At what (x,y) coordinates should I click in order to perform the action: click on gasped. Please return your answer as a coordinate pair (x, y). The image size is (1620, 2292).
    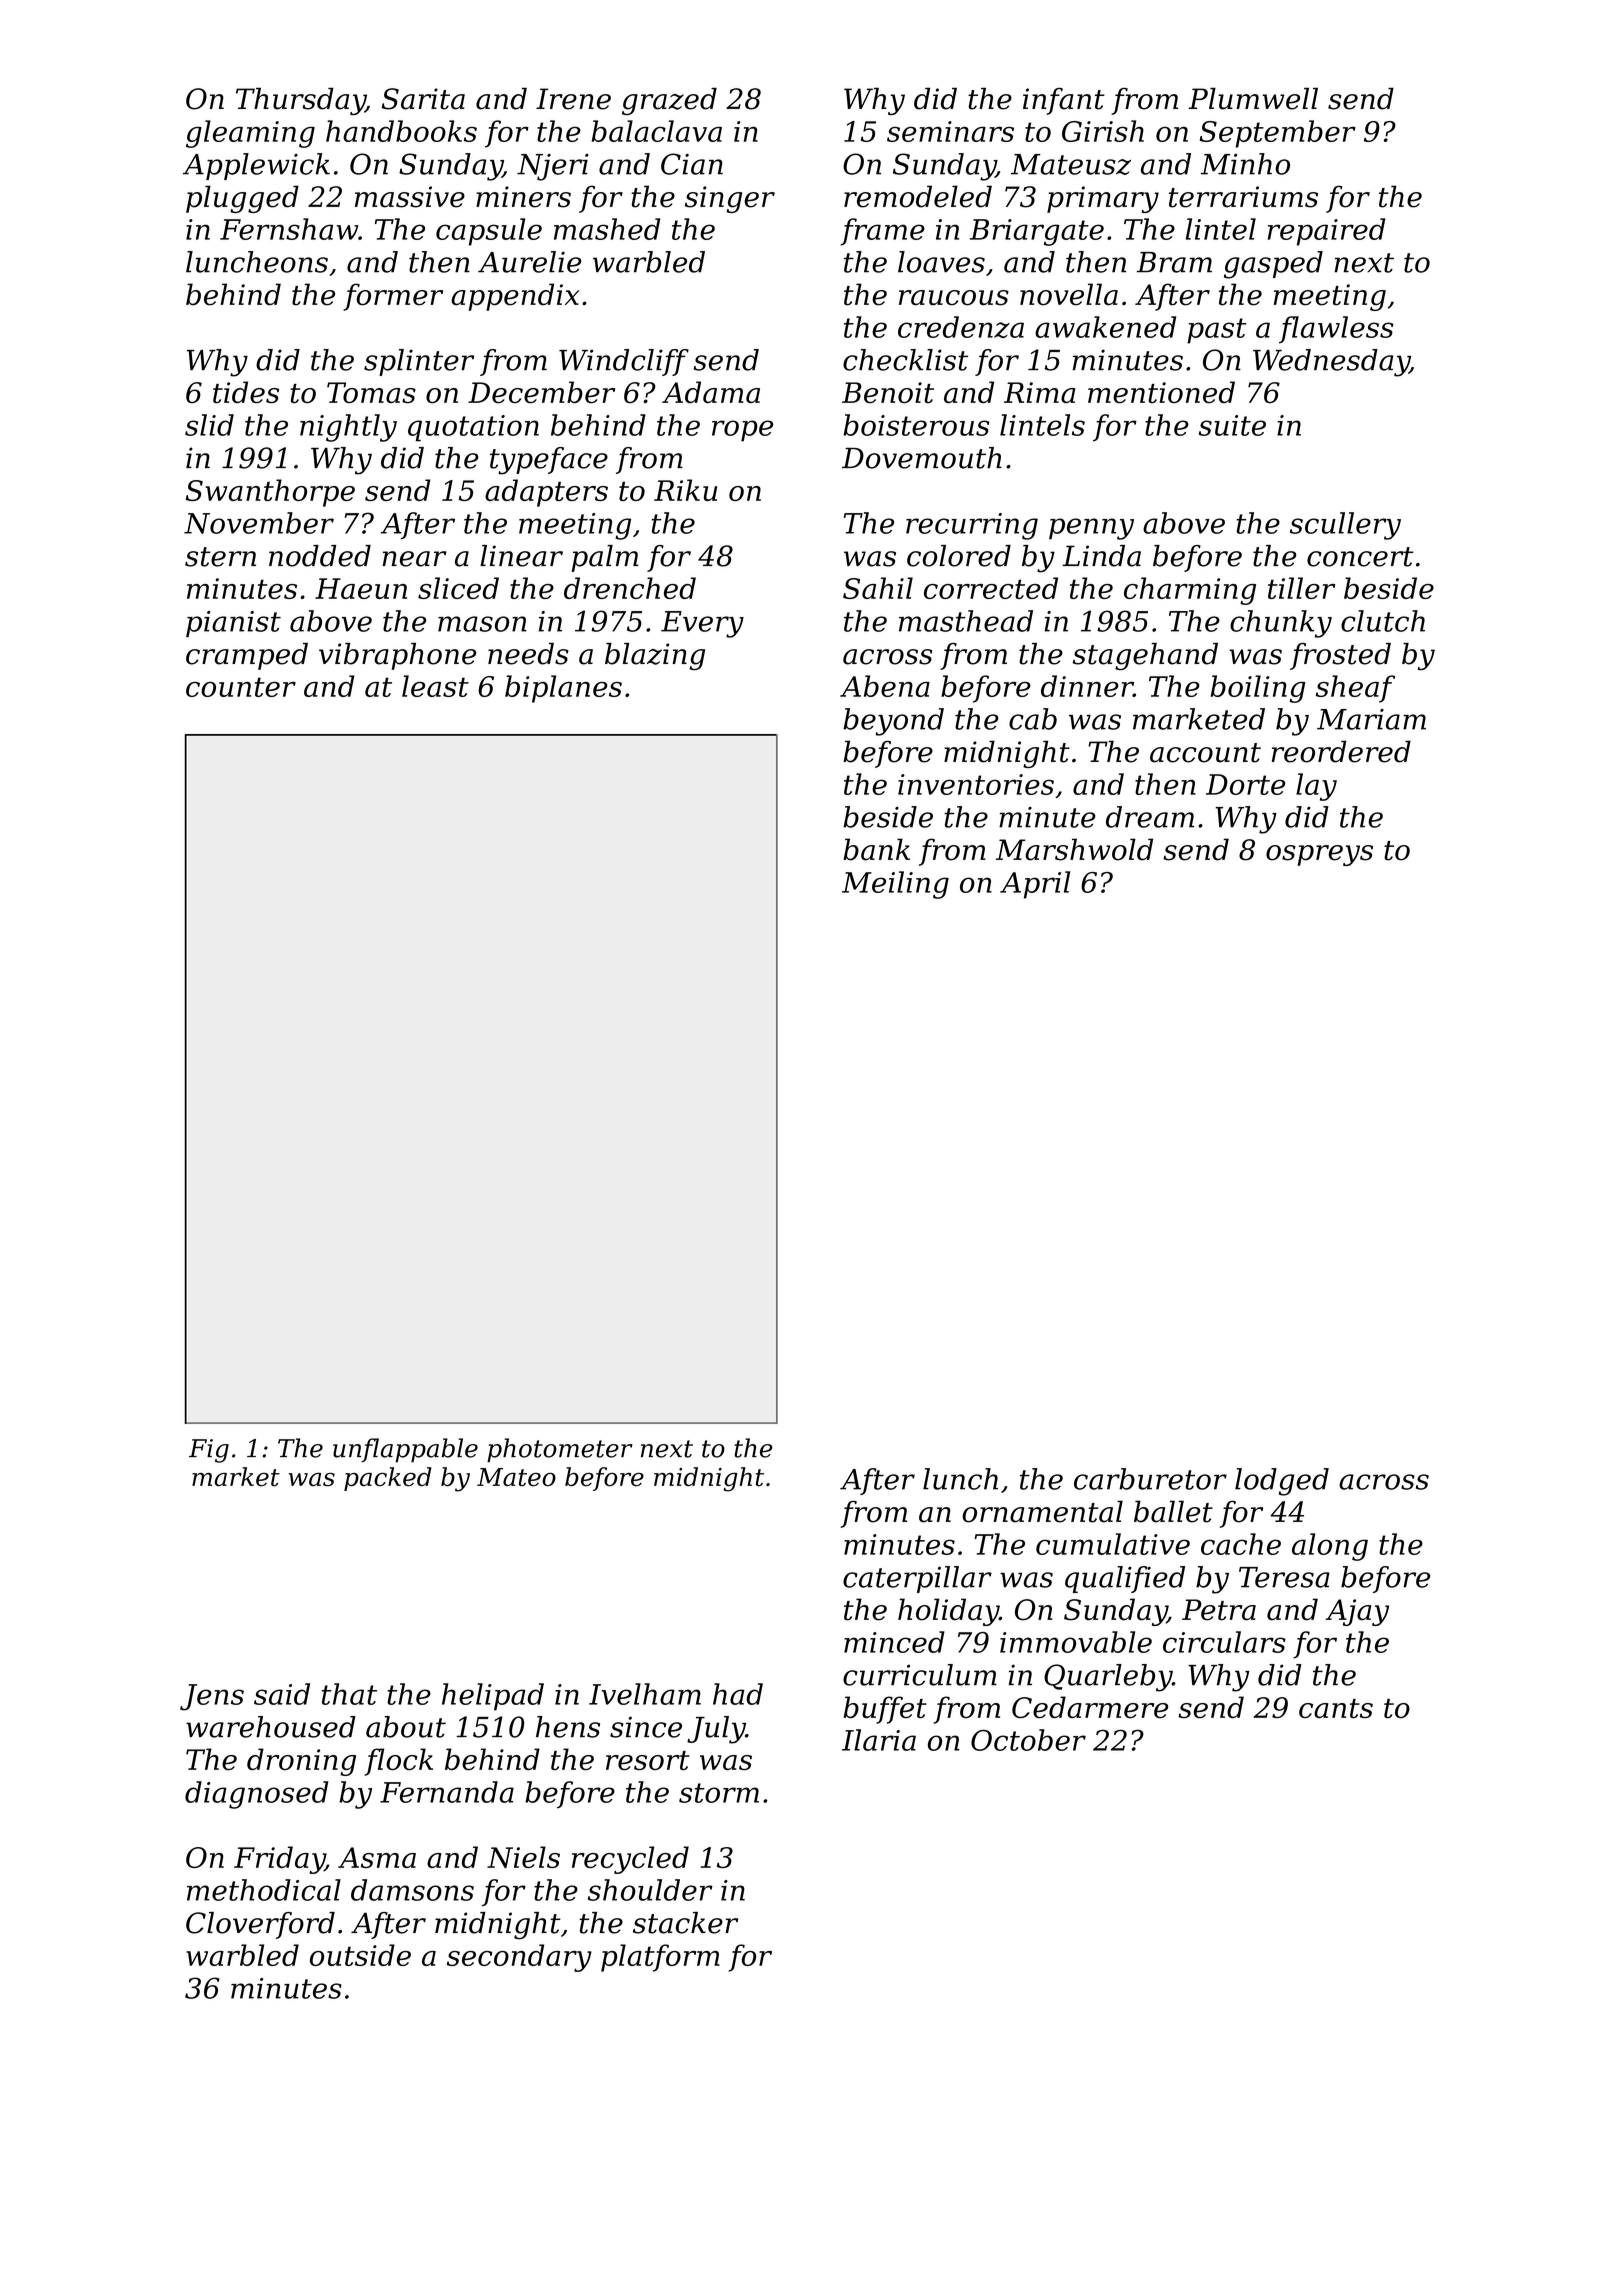
    Looking at the image, I should click on (1273, 265).
